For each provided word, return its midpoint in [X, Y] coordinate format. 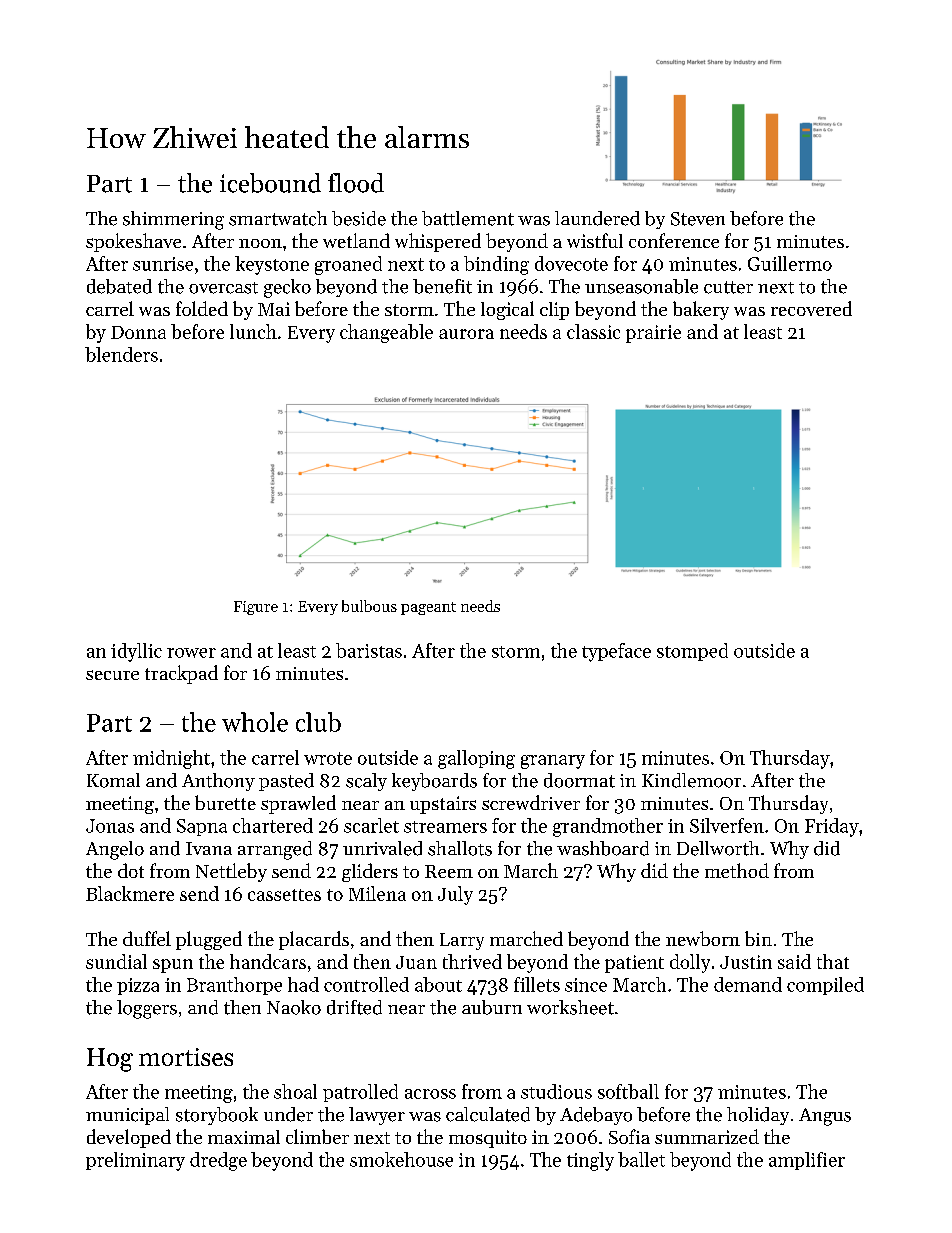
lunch [253, 331]
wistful [595, 240]
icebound [270, 183]
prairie [653, 334]
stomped [692, 652]
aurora [466, 334]
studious [556, 1091]
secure [112, 675]
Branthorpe [234, 986]
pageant [428, 608]
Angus [825, 1117]
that [833, 961]
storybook [217, 1116]
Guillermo [790, 263]
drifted [354, 1007]
